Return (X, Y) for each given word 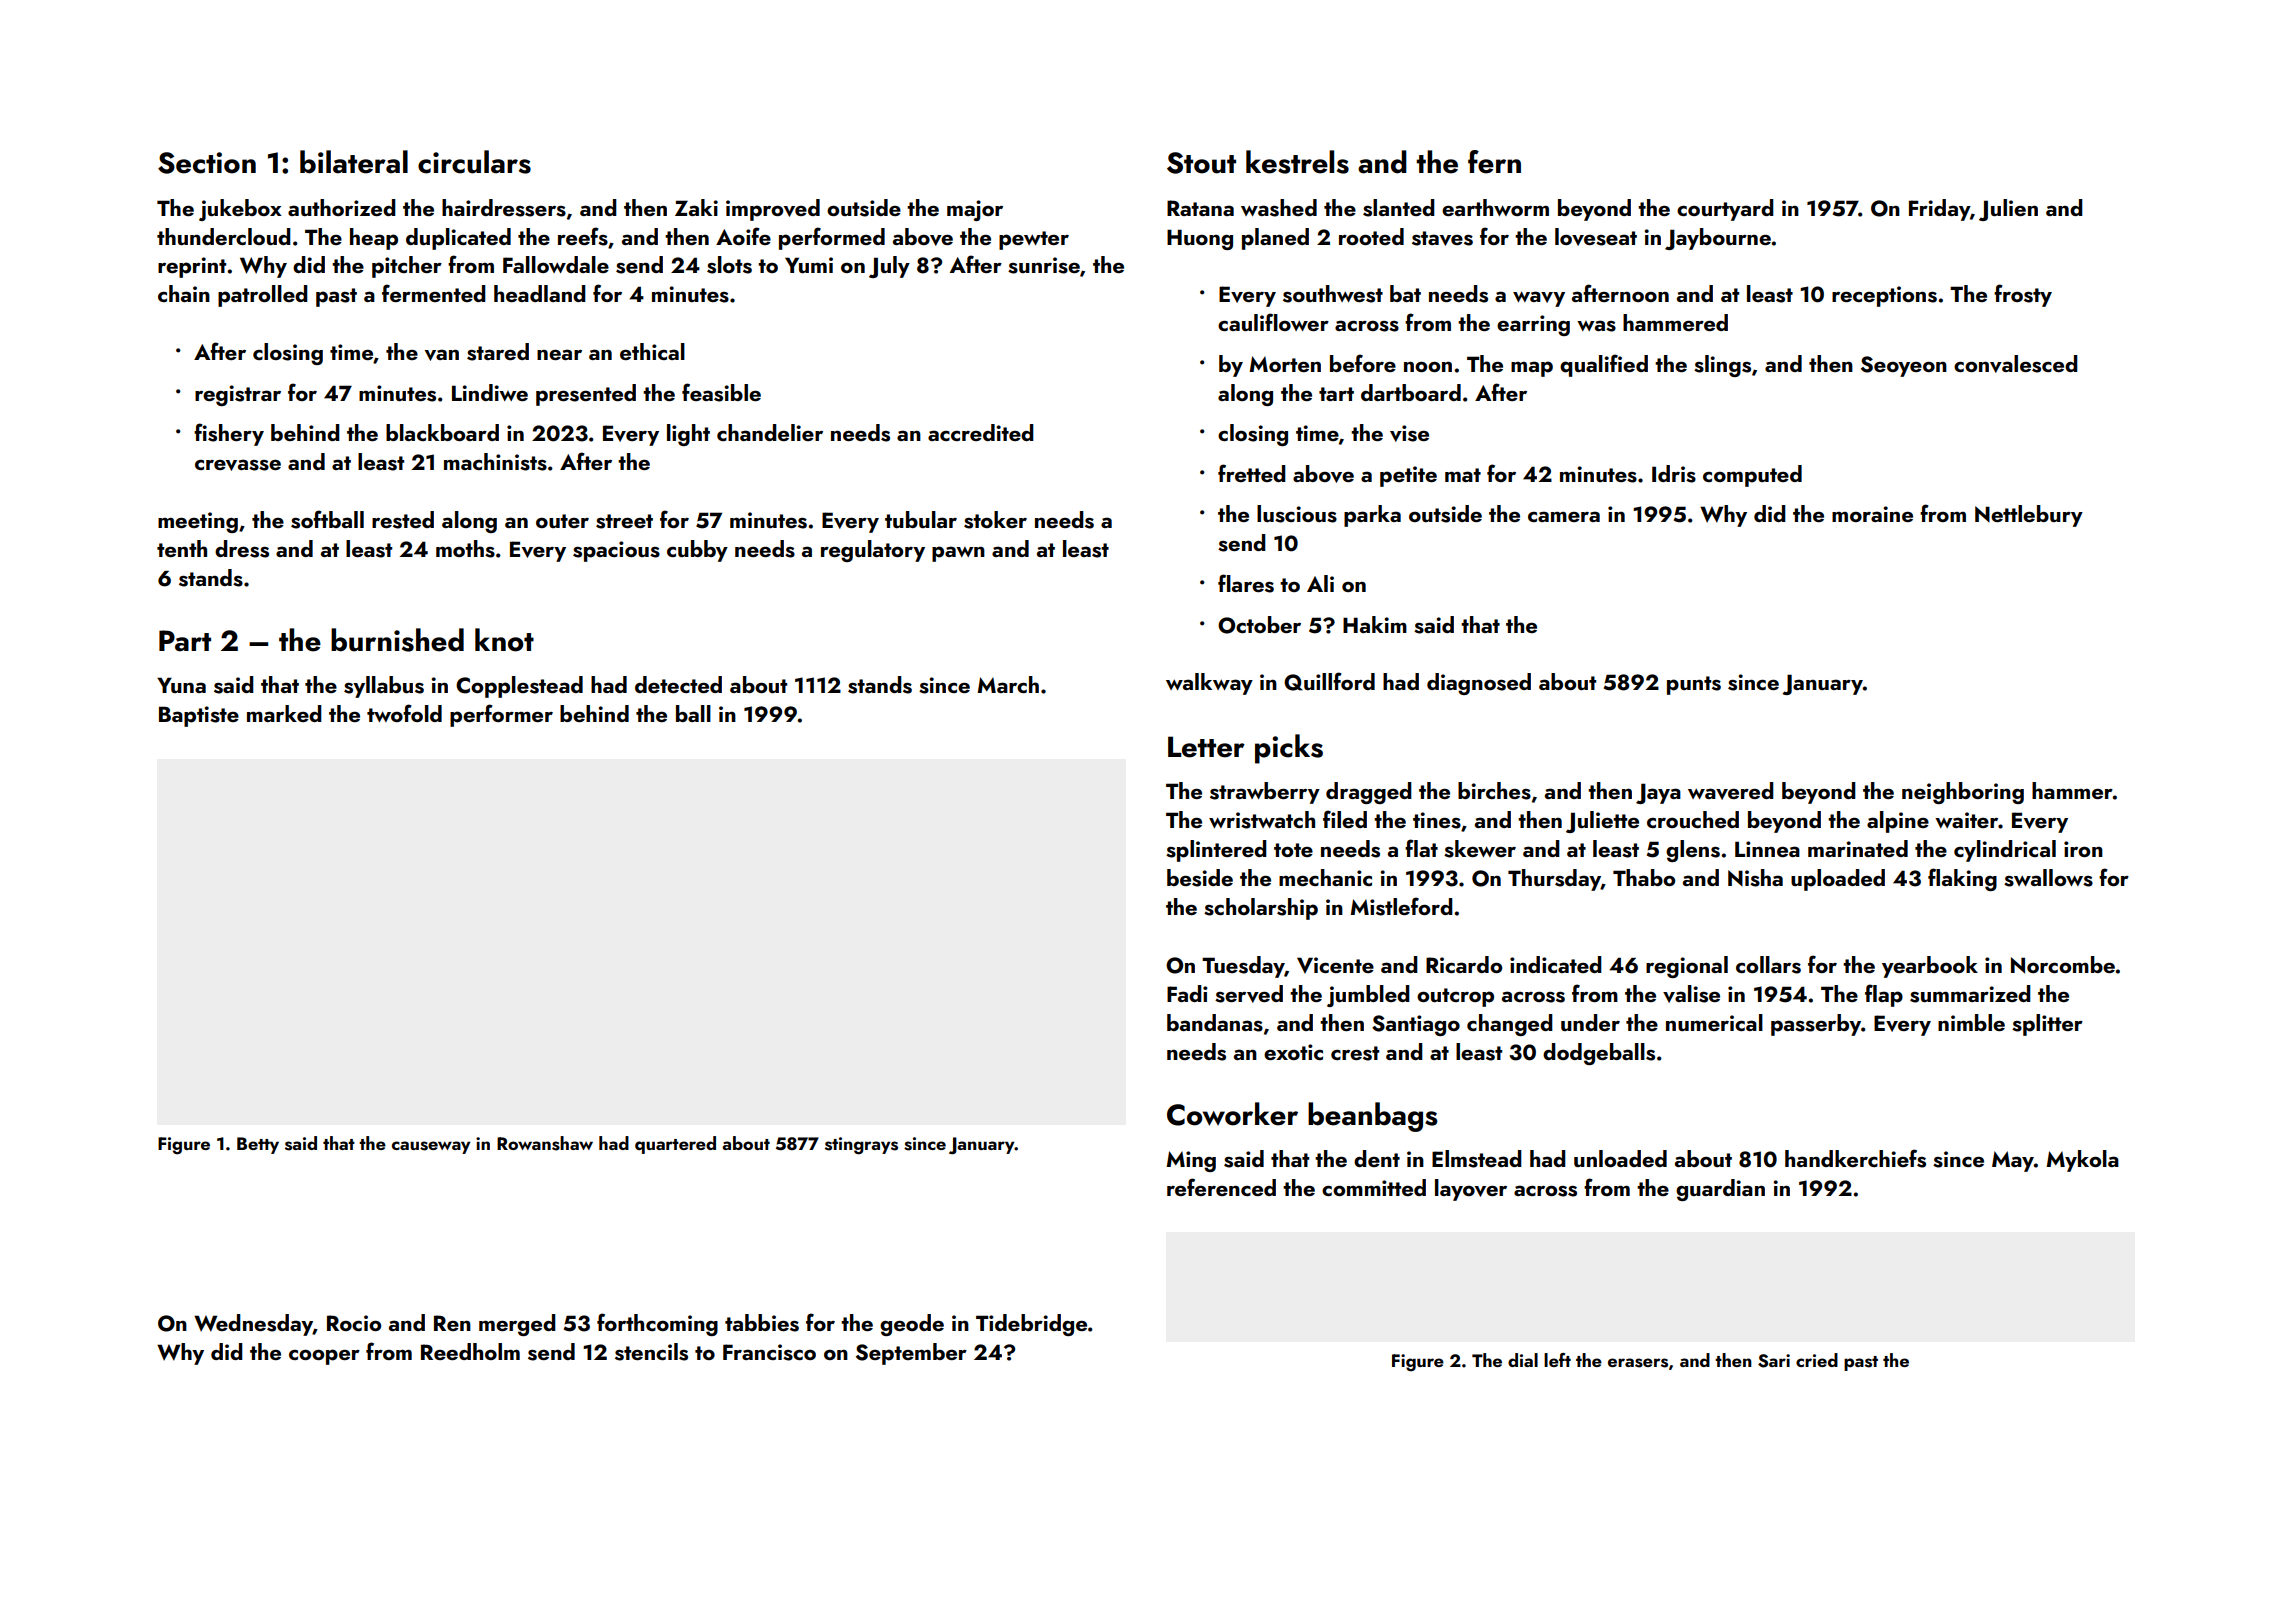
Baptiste (199, 716)
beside (1200, 878)
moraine (1872, 514)
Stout (1201, 163)
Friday (1939, 210)
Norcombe (2063, 965)
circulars (474, 162)
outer (562, 521)
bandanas (1215, 1023)
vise (1409, 433)
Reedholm (470, 1351)
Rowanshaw (545, 1143)
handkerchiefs (1855, 1158)
